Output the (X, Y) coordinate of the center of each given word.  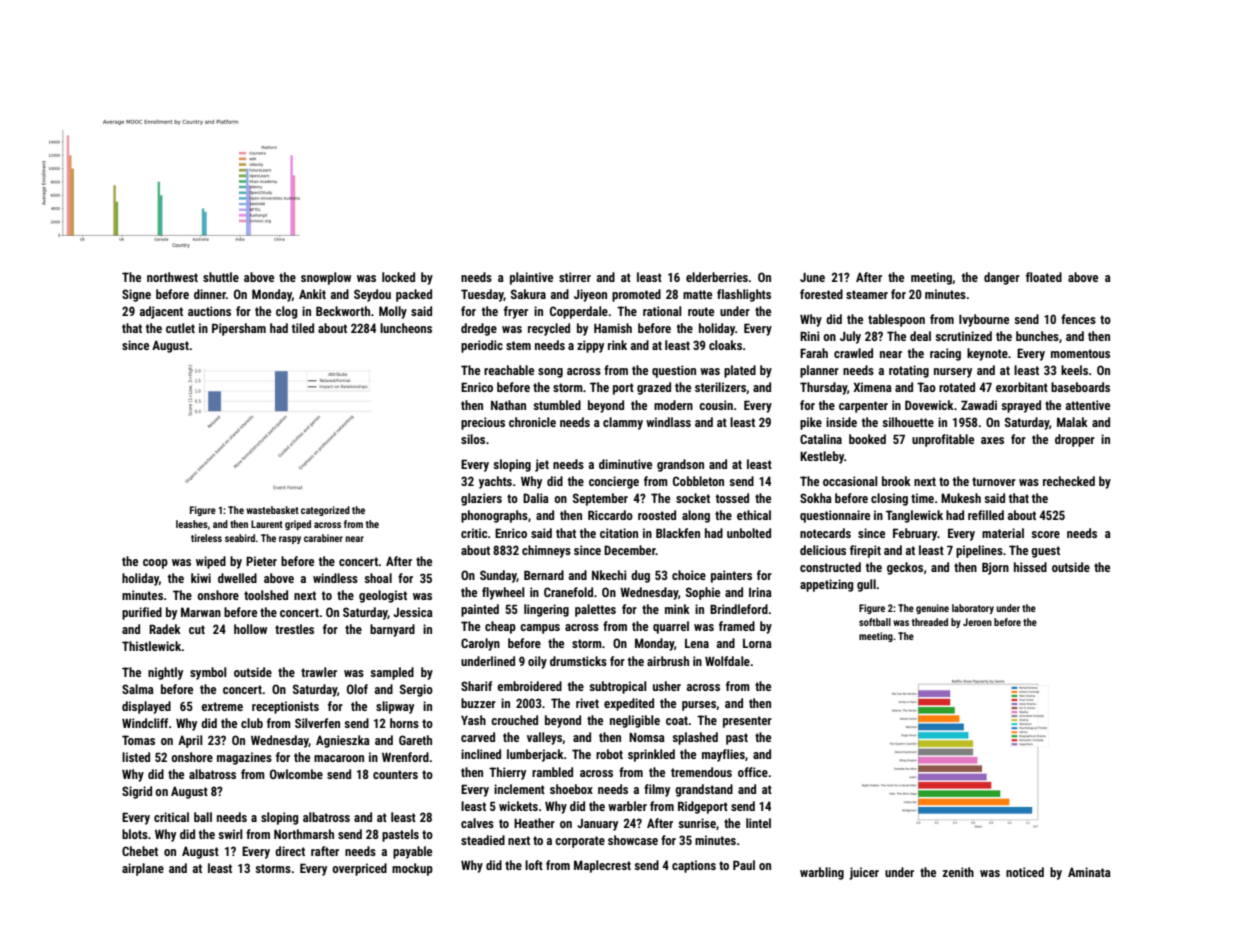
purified (142, 613)
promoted (636, 295)
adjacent (161, 312)
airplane (143, 869)
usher (667, 686)
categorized (325, 511)
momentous (1080, 353)
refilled (986, 515)
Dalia (536, 498)
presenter (747, 722)
